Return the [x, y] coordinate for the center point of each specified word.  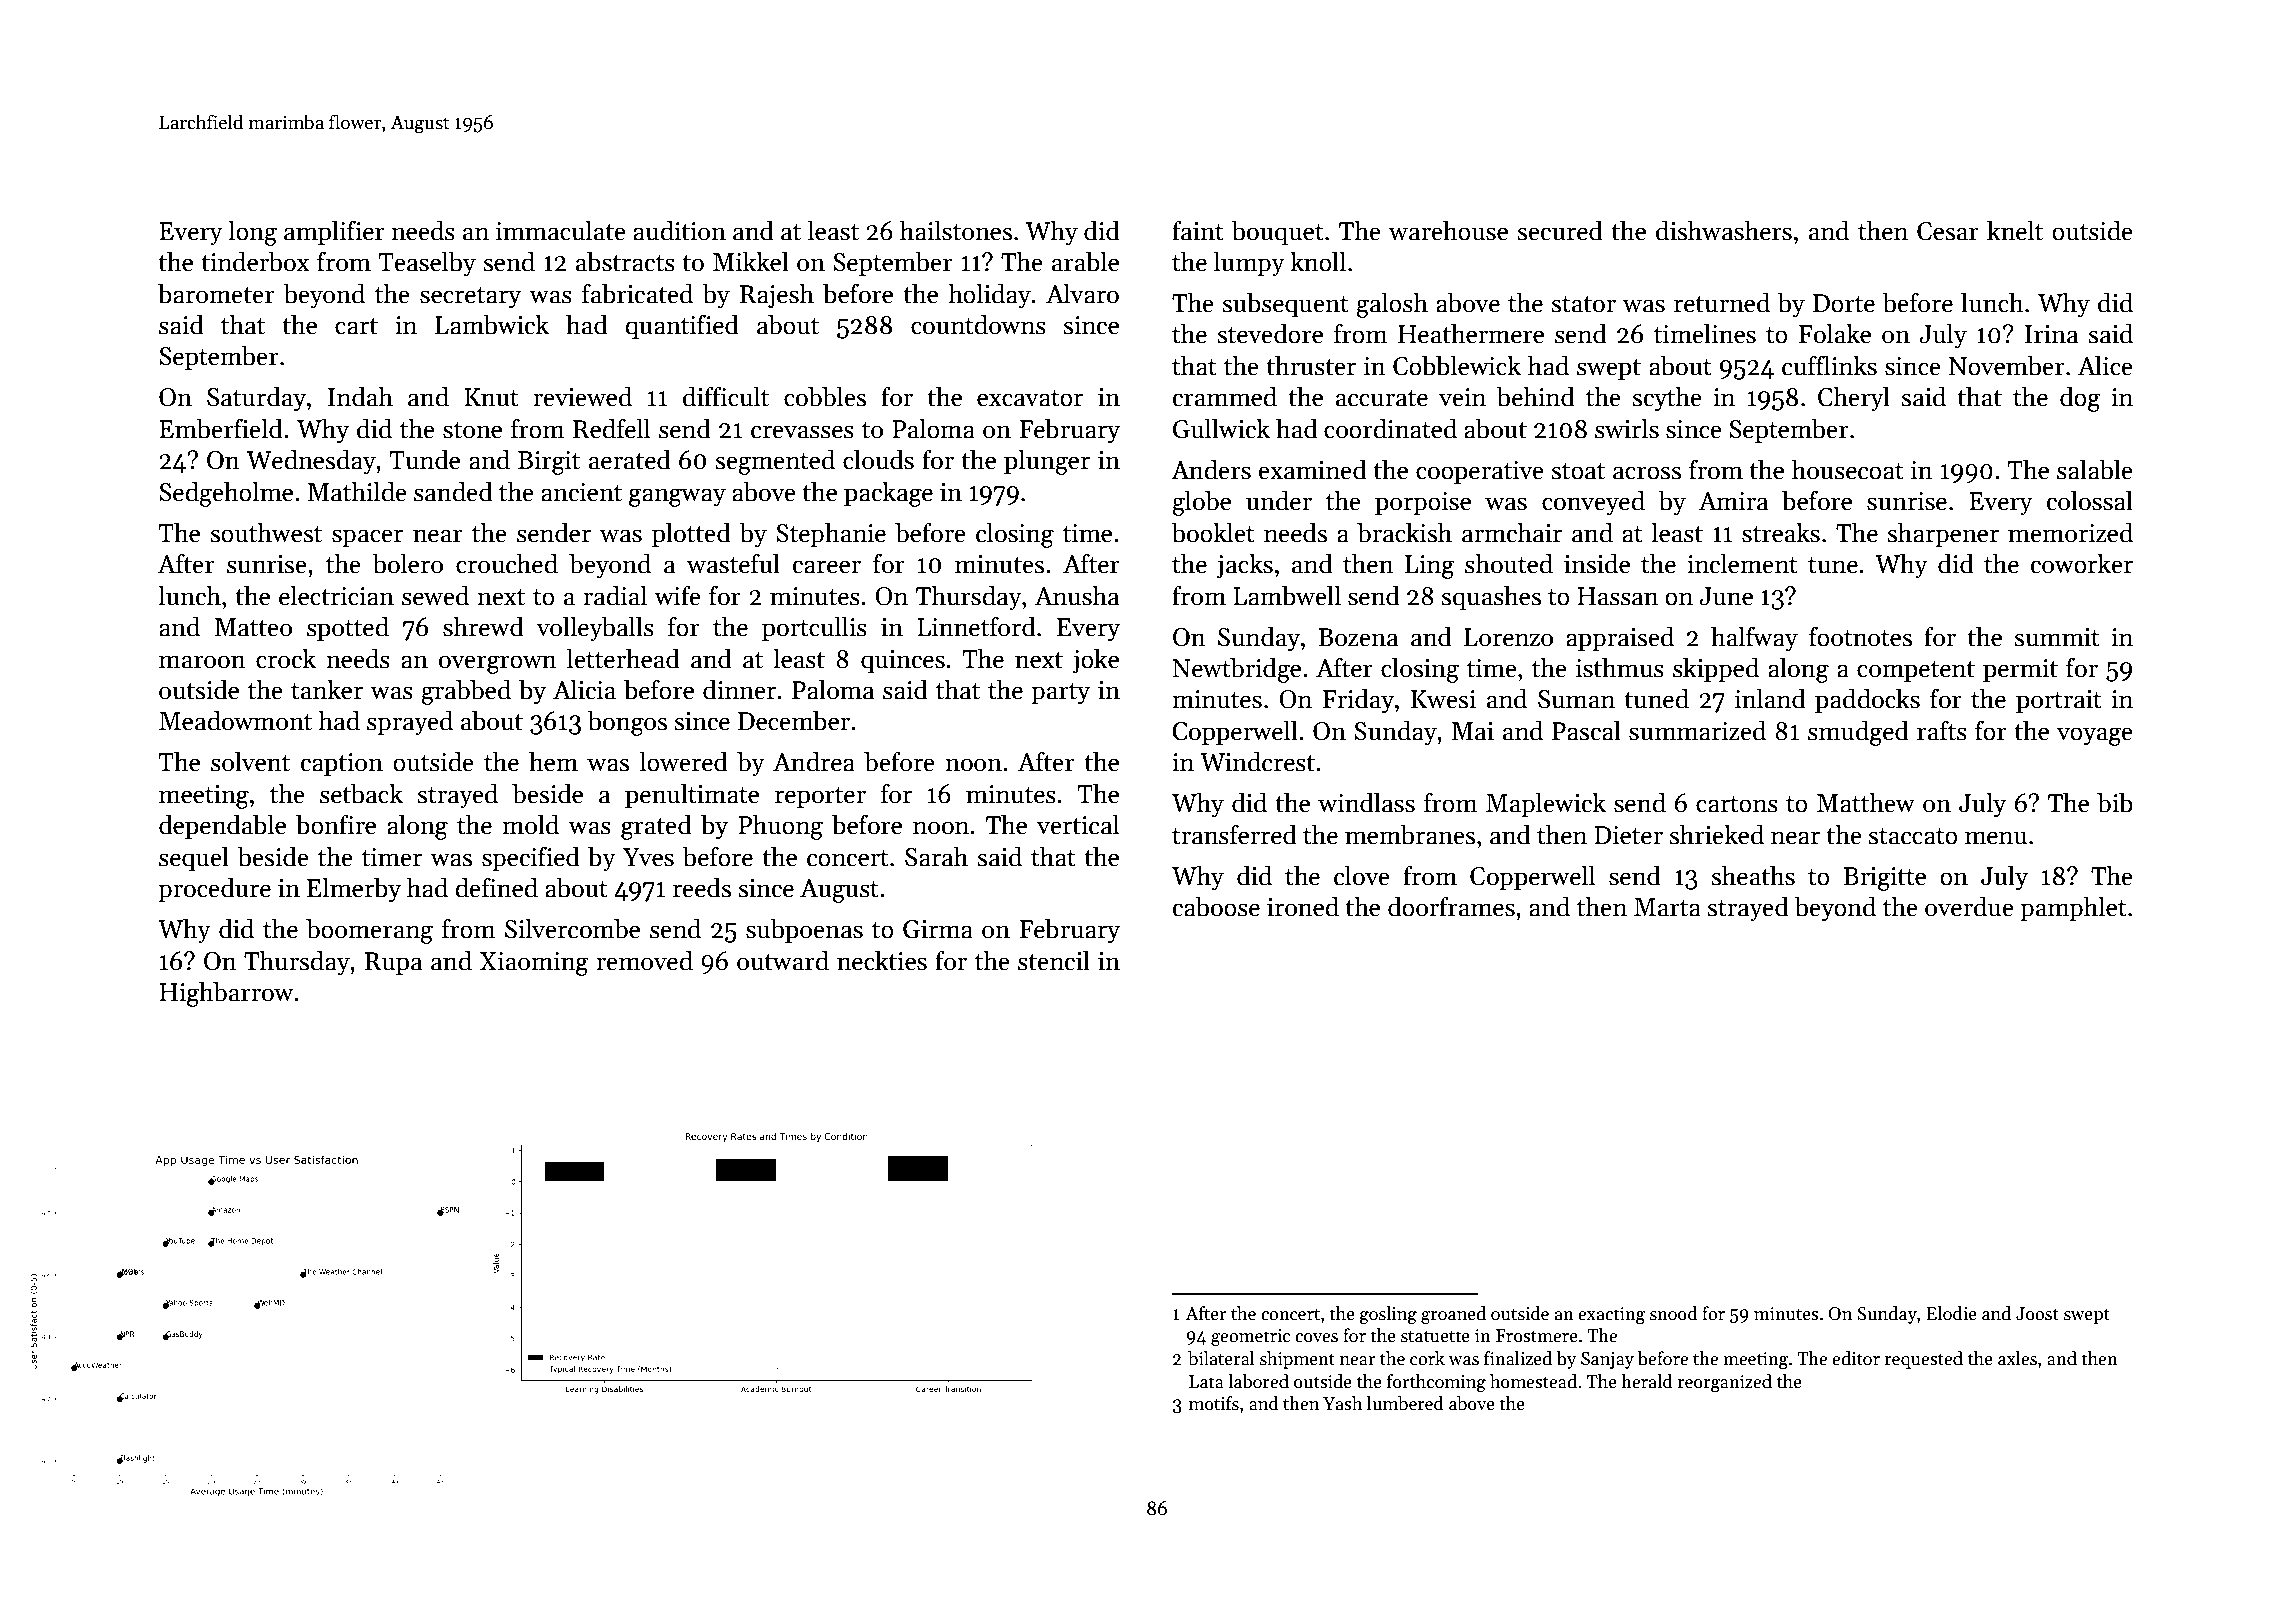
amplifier [334, 232]
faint [1198, 231]
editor [1856, 1358]
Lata [1206, 1382]
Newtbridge [1237, 670]
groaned [1453, 1315]
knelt [2015, 230]
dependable [222, 826]
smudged [1858, 733]
